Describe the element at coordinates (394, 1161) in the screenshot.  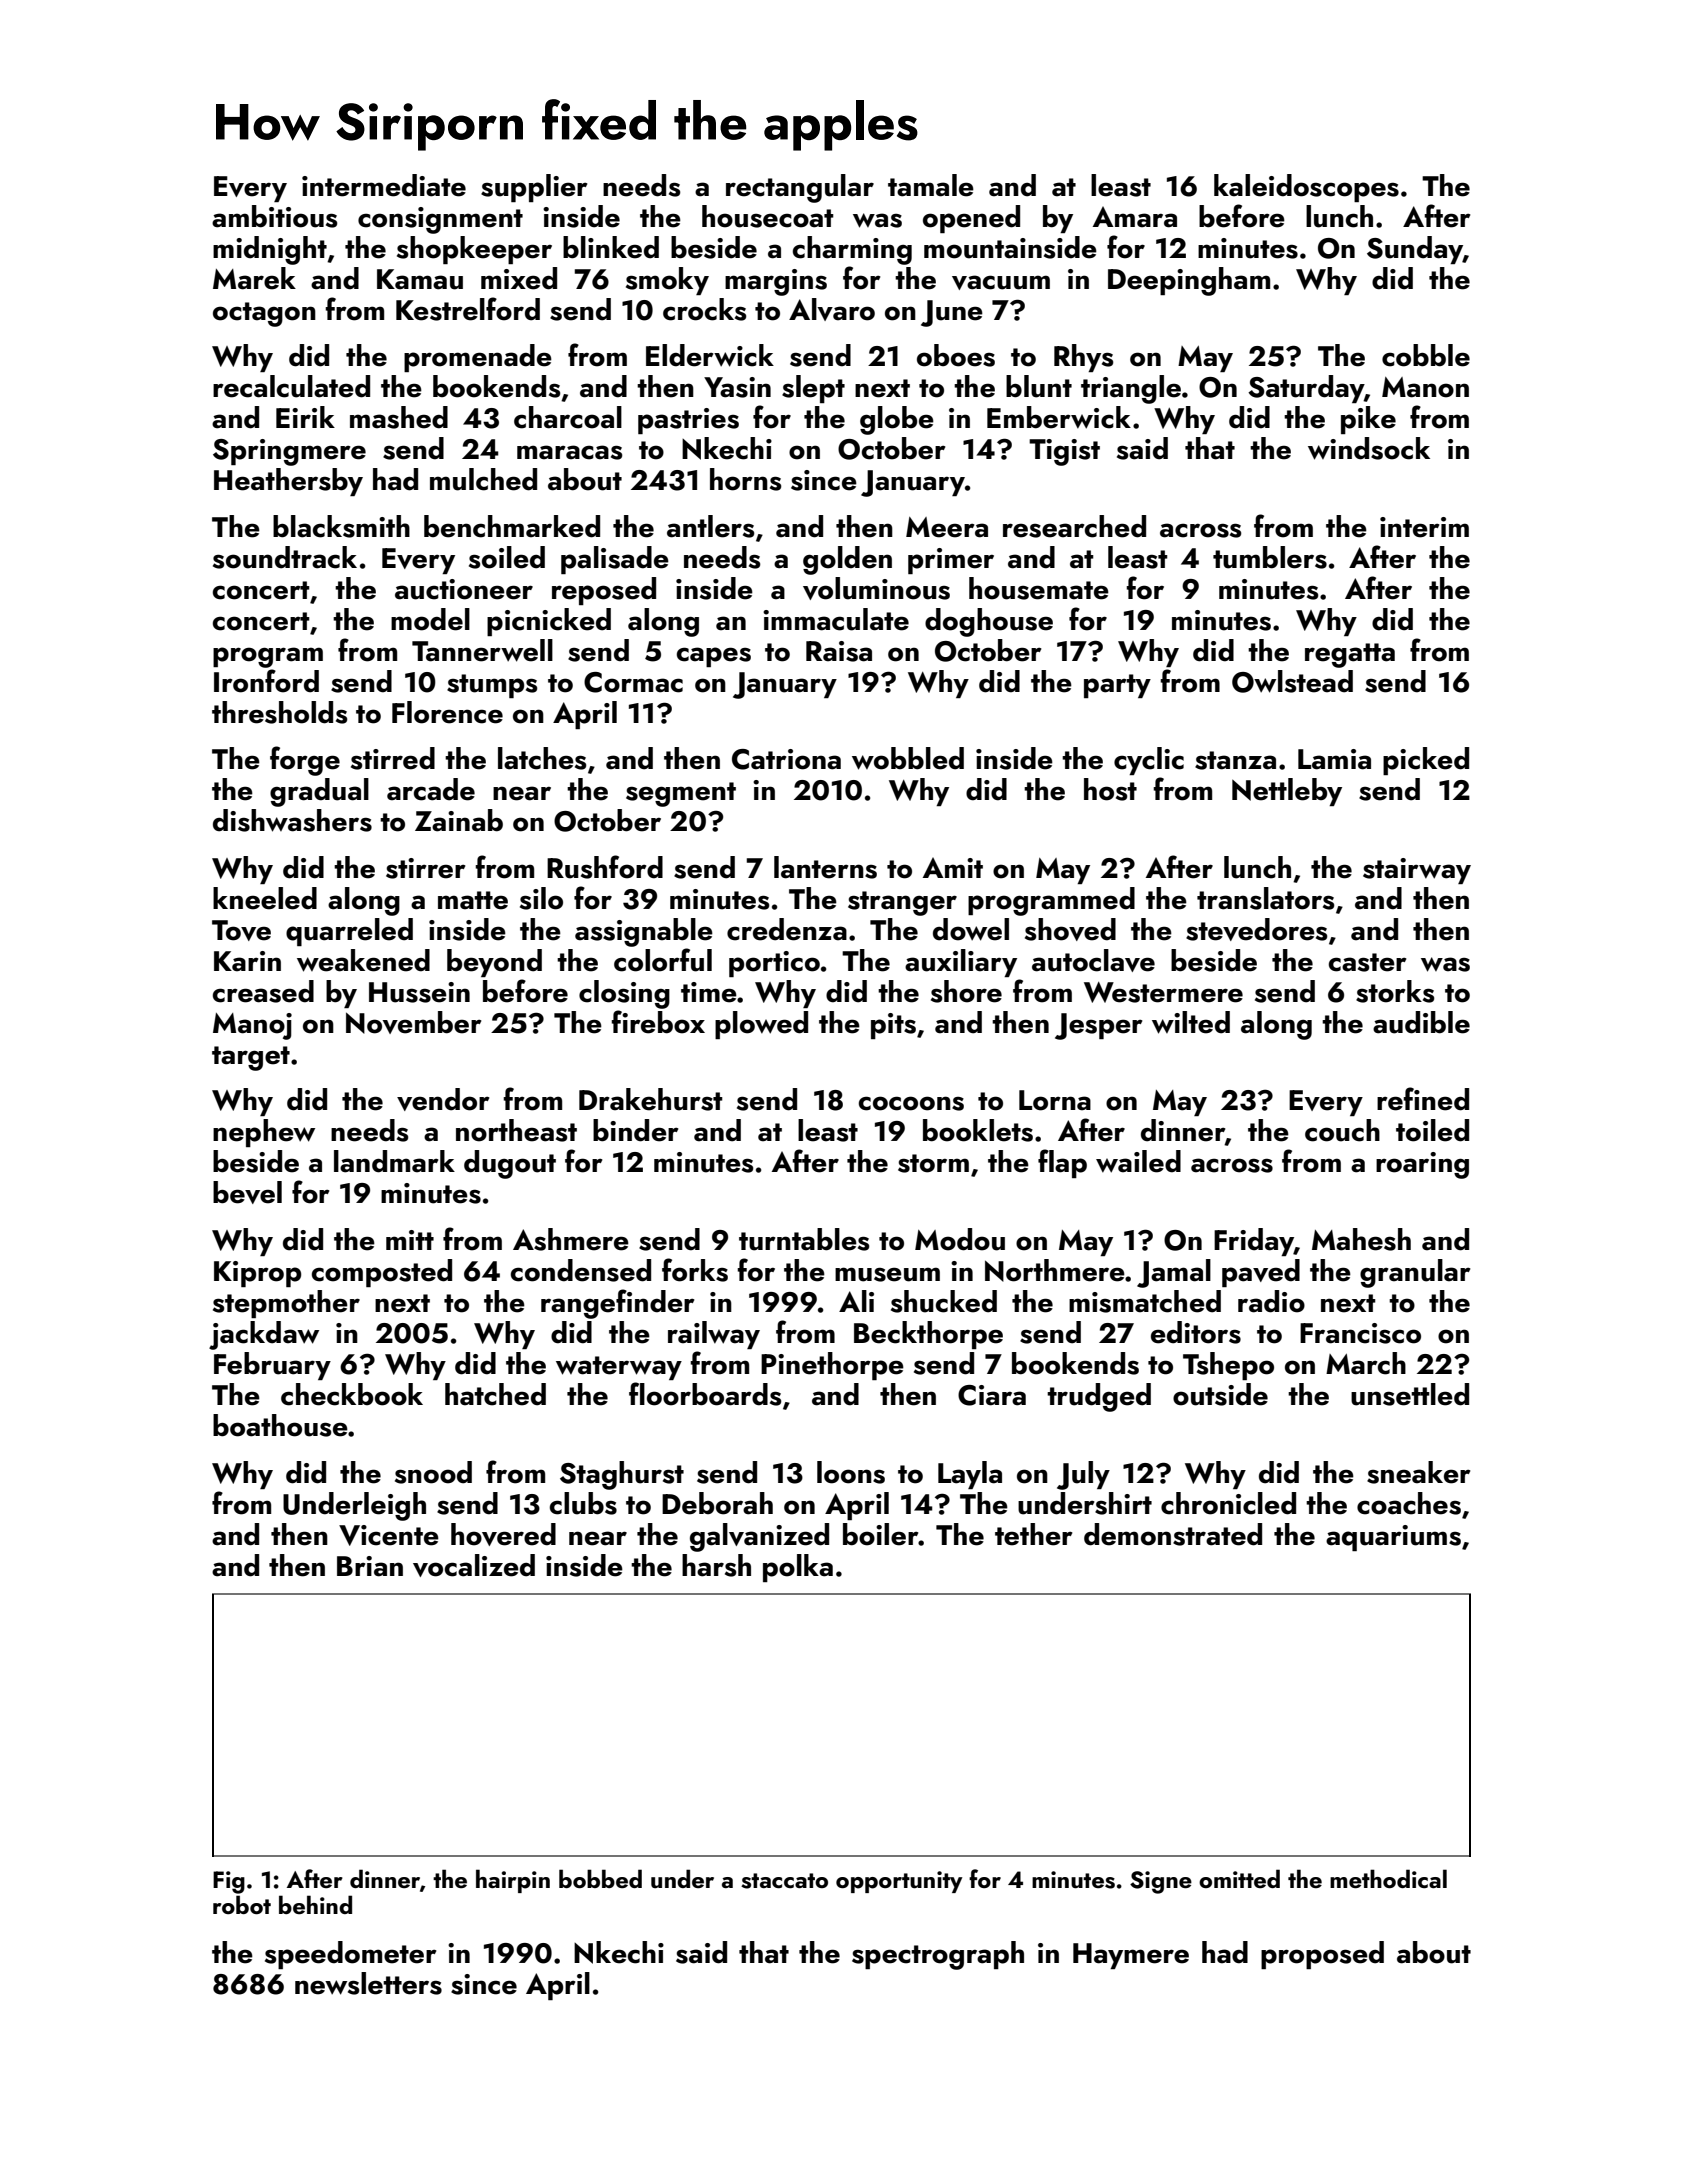
I see `landmark` at that location.
